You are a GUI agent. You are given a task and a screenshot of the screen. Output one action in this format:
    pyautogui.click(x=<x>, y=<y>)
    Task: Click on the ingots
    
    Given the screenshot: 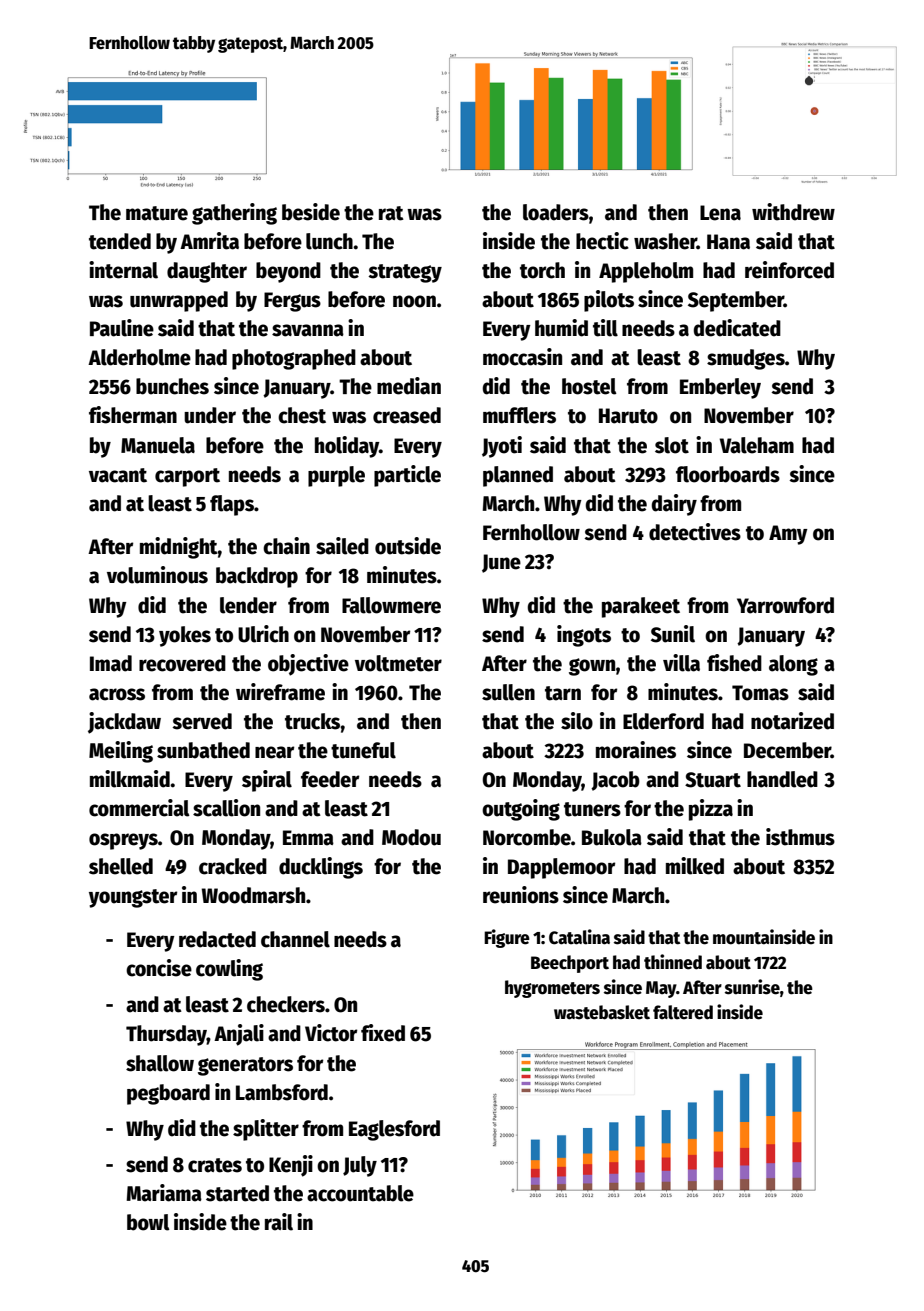 What is the action you would take?
    pyautogui.click(x=584, y=636)
